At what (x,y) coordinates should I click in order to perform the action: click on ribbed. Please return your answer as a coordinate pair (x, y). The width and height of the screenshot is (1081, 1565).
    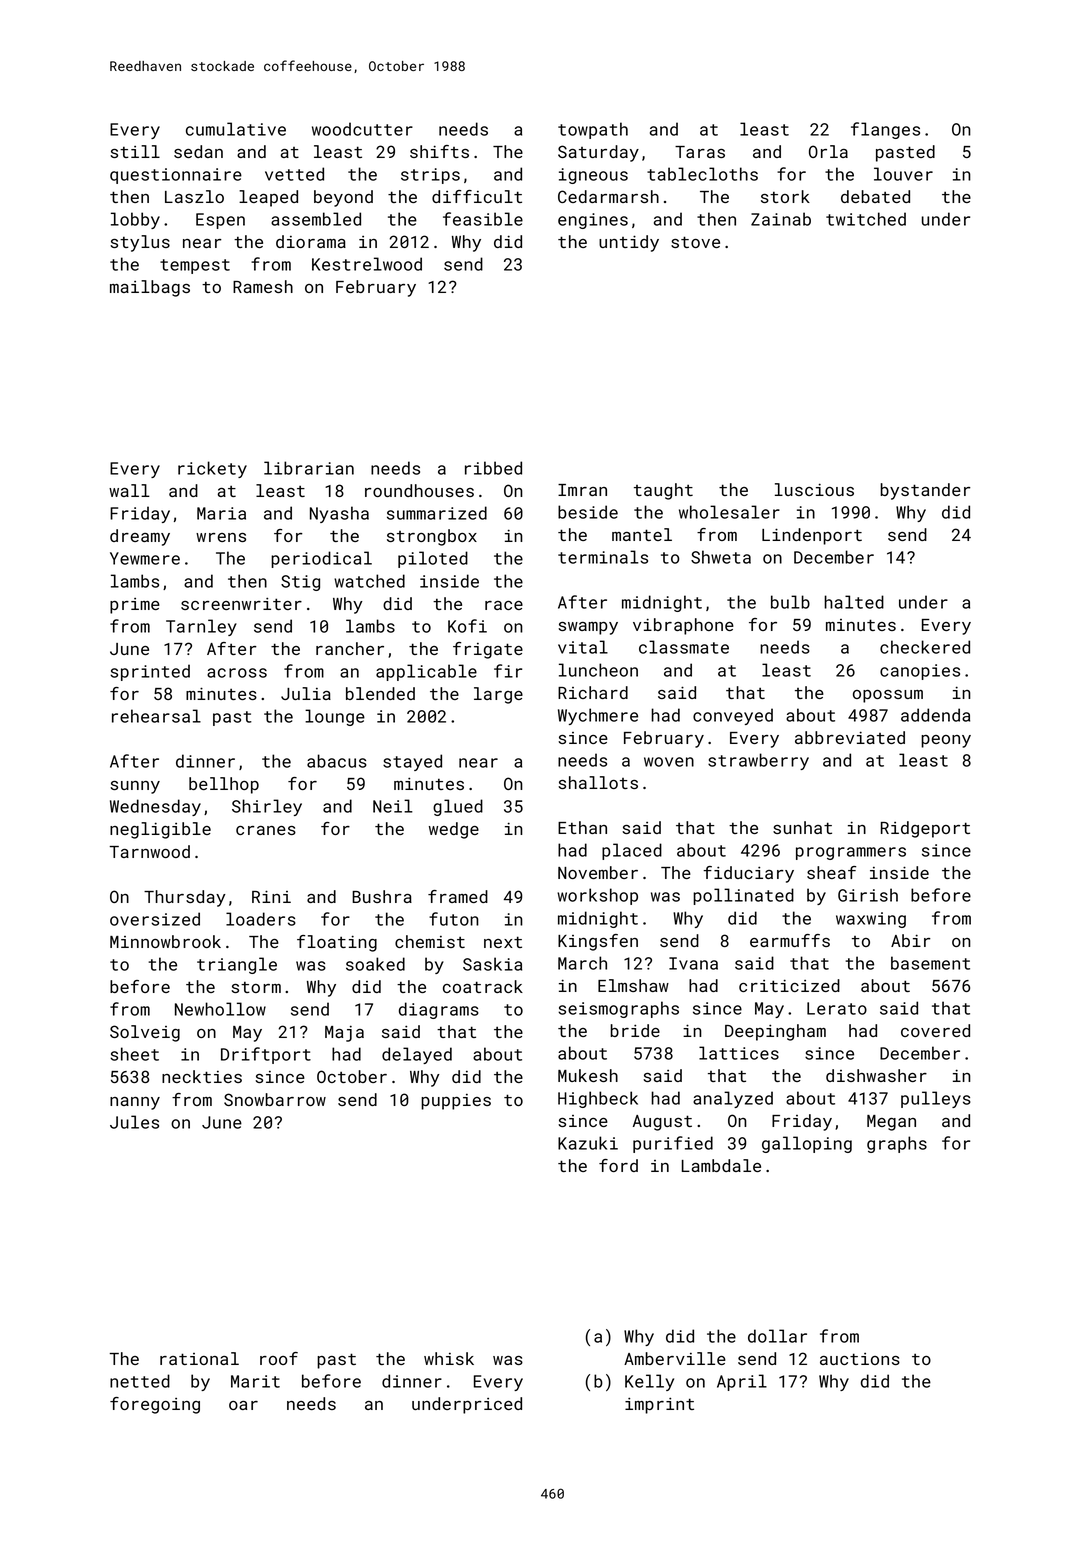
    Looking at the image, I should click on (493, 468).
